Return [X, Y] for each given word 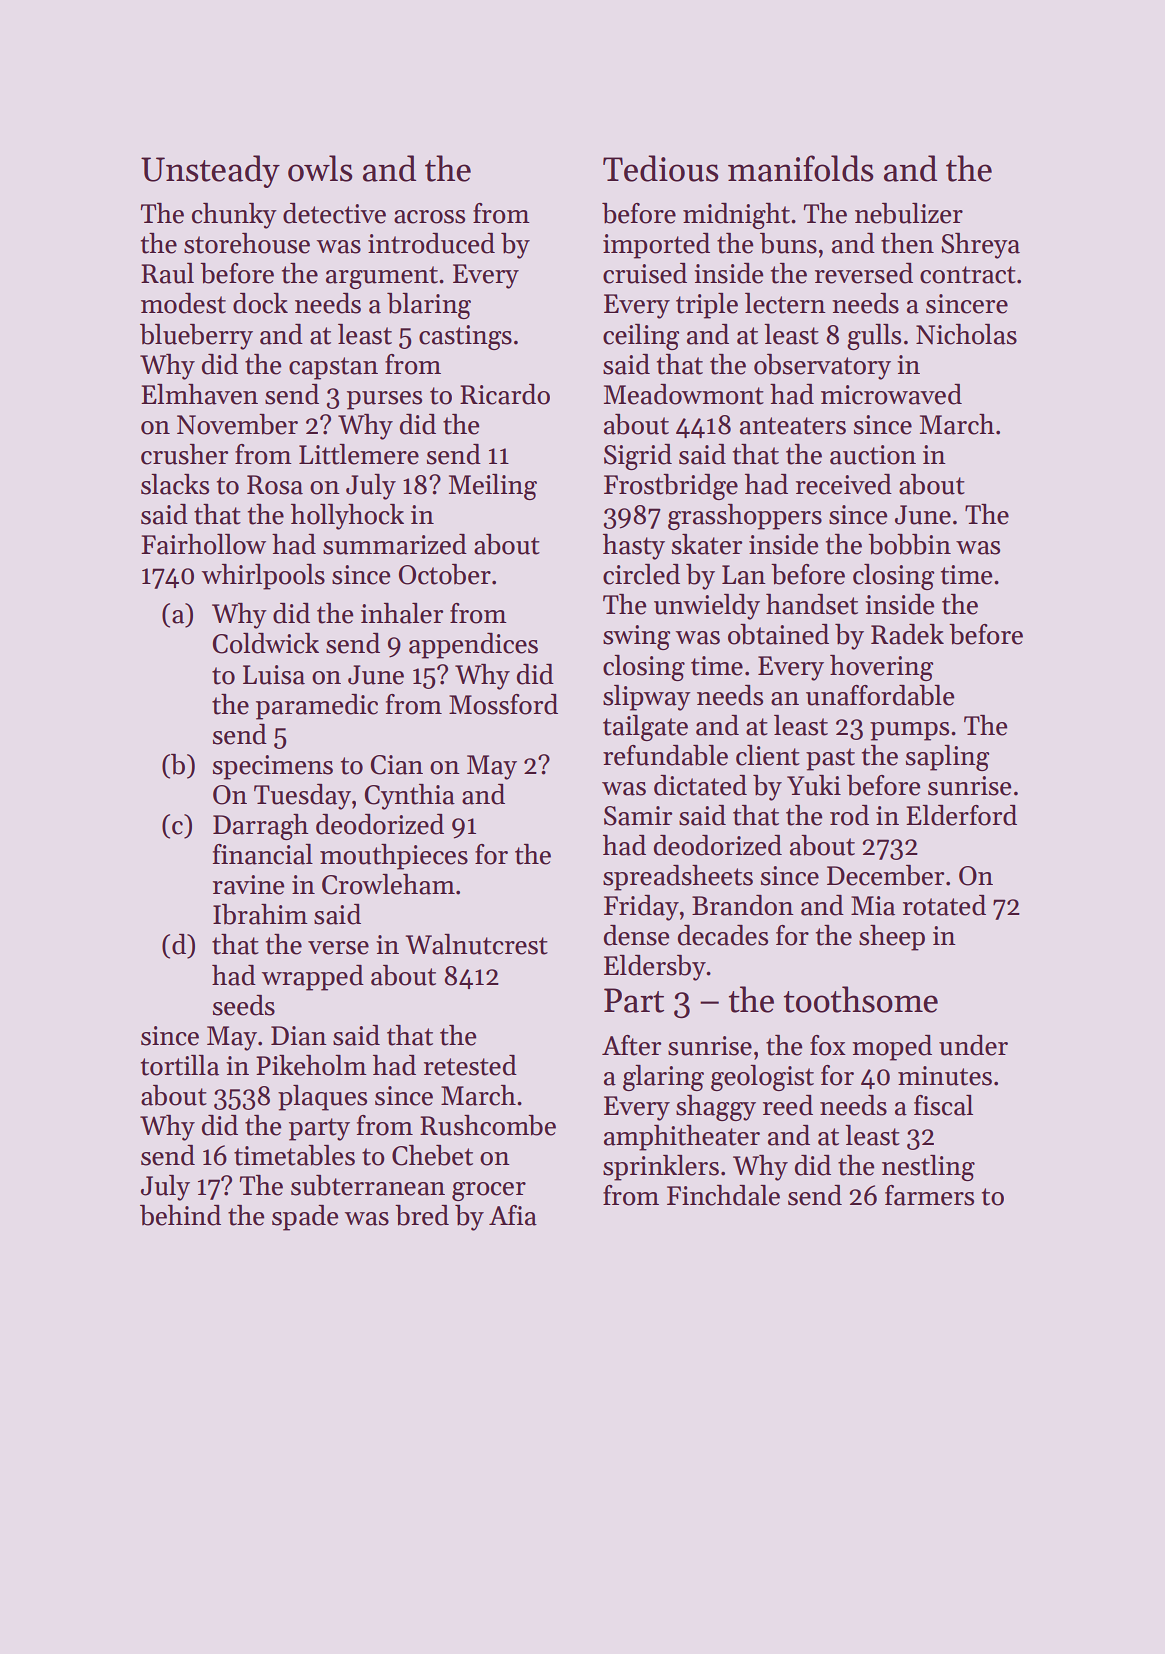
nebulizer [909, 213]
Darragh [260, 827]
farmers [929, 1195]
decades [723, 935]
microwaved [891, 394]
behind [180, 1215]
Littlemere [359, 454]
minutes [945, 1076]
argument [382, 277]
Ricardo [505, 394]
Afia [513, 1215]
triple [707, 306]
